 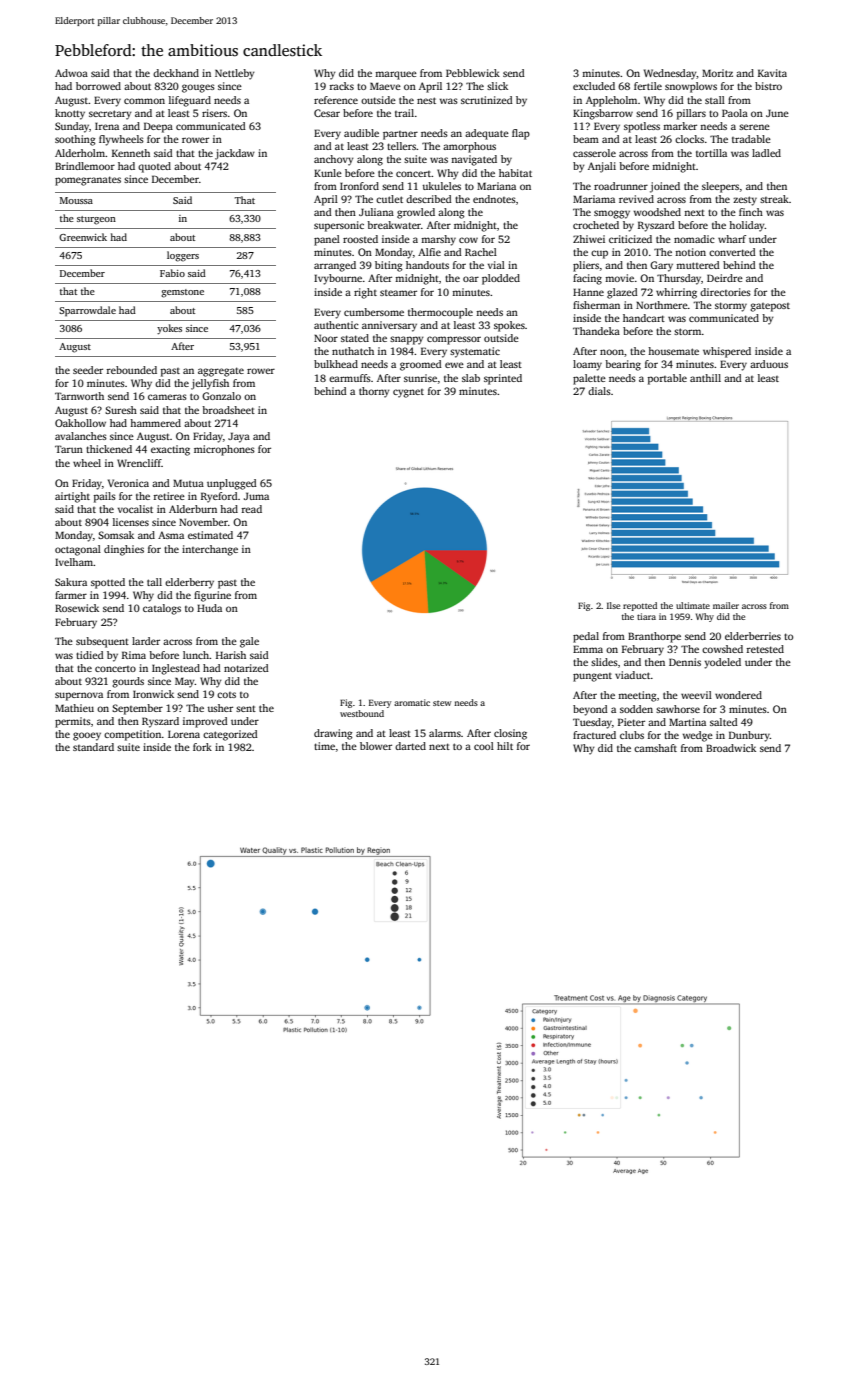 What do you see at coordinates (71, 73) in the image?
I see `Adwoa` at bounding box center [71, 73].
